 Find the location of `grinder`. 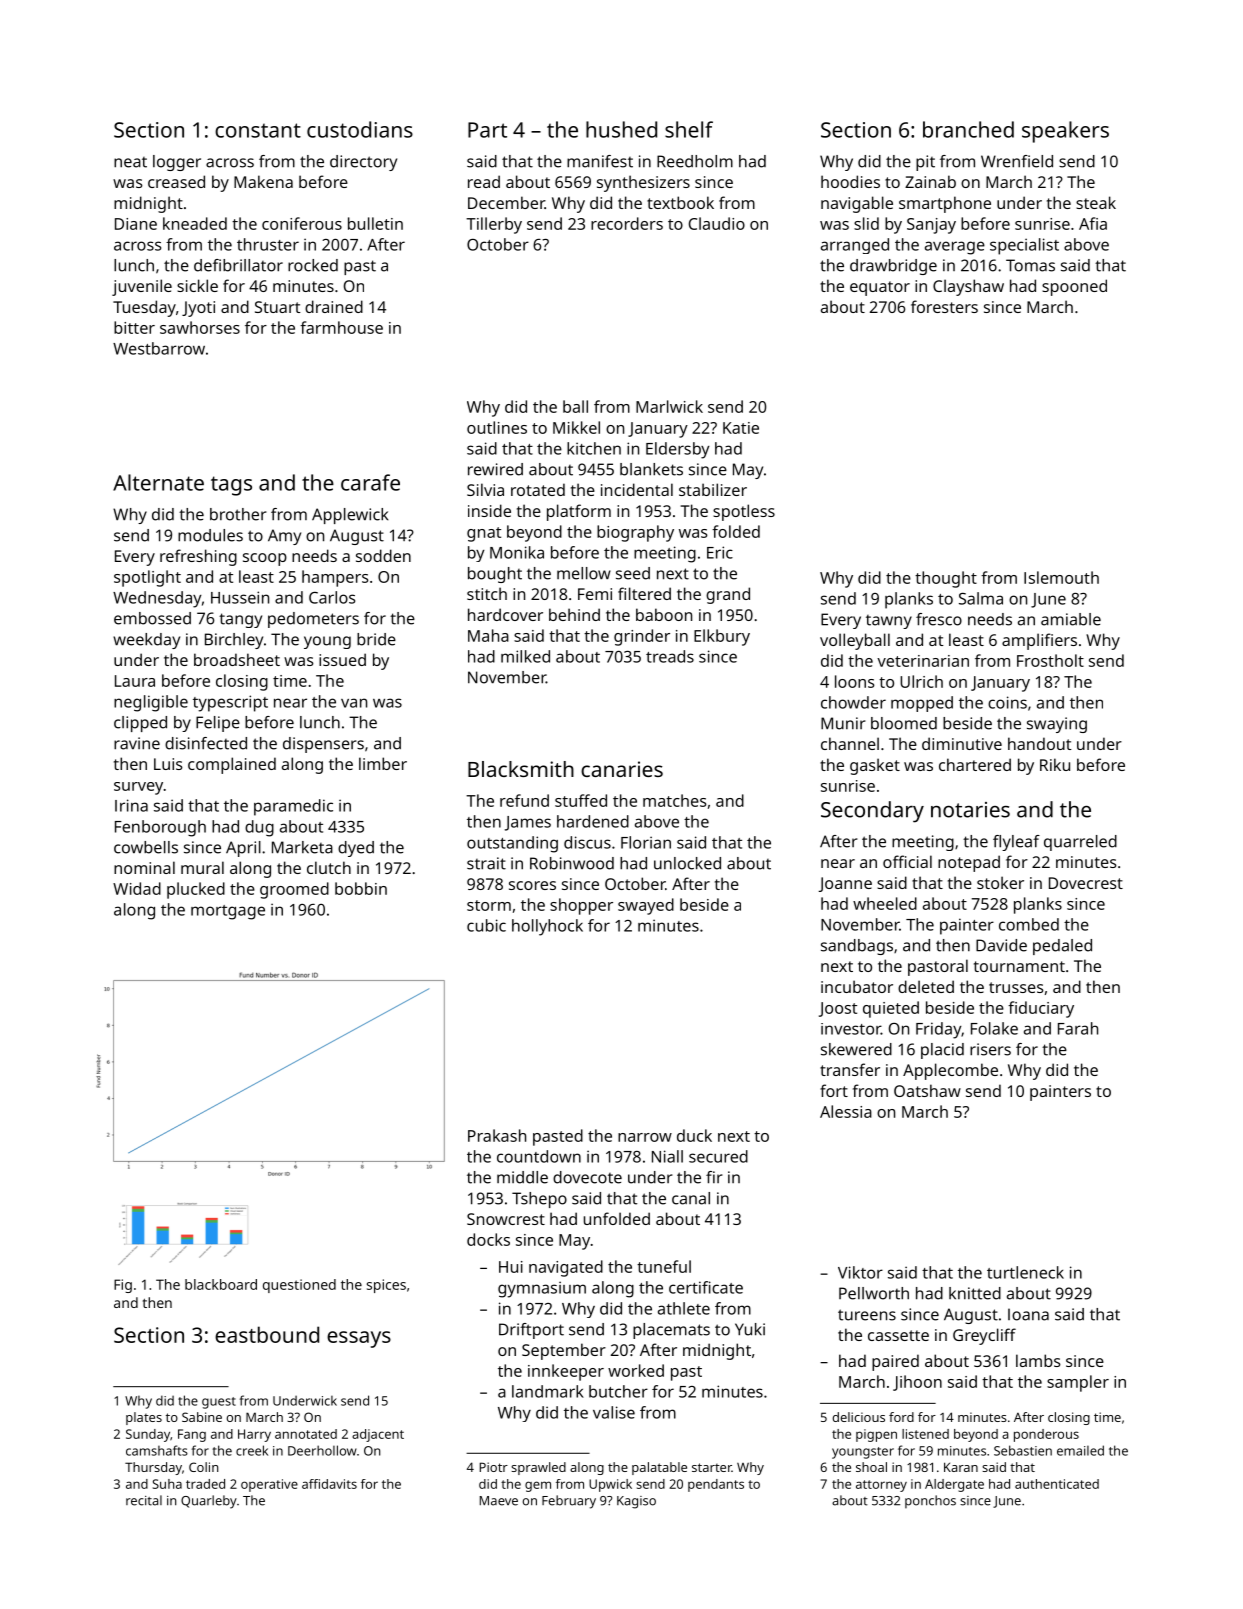

grinder is located at coordinates (642, 637).
